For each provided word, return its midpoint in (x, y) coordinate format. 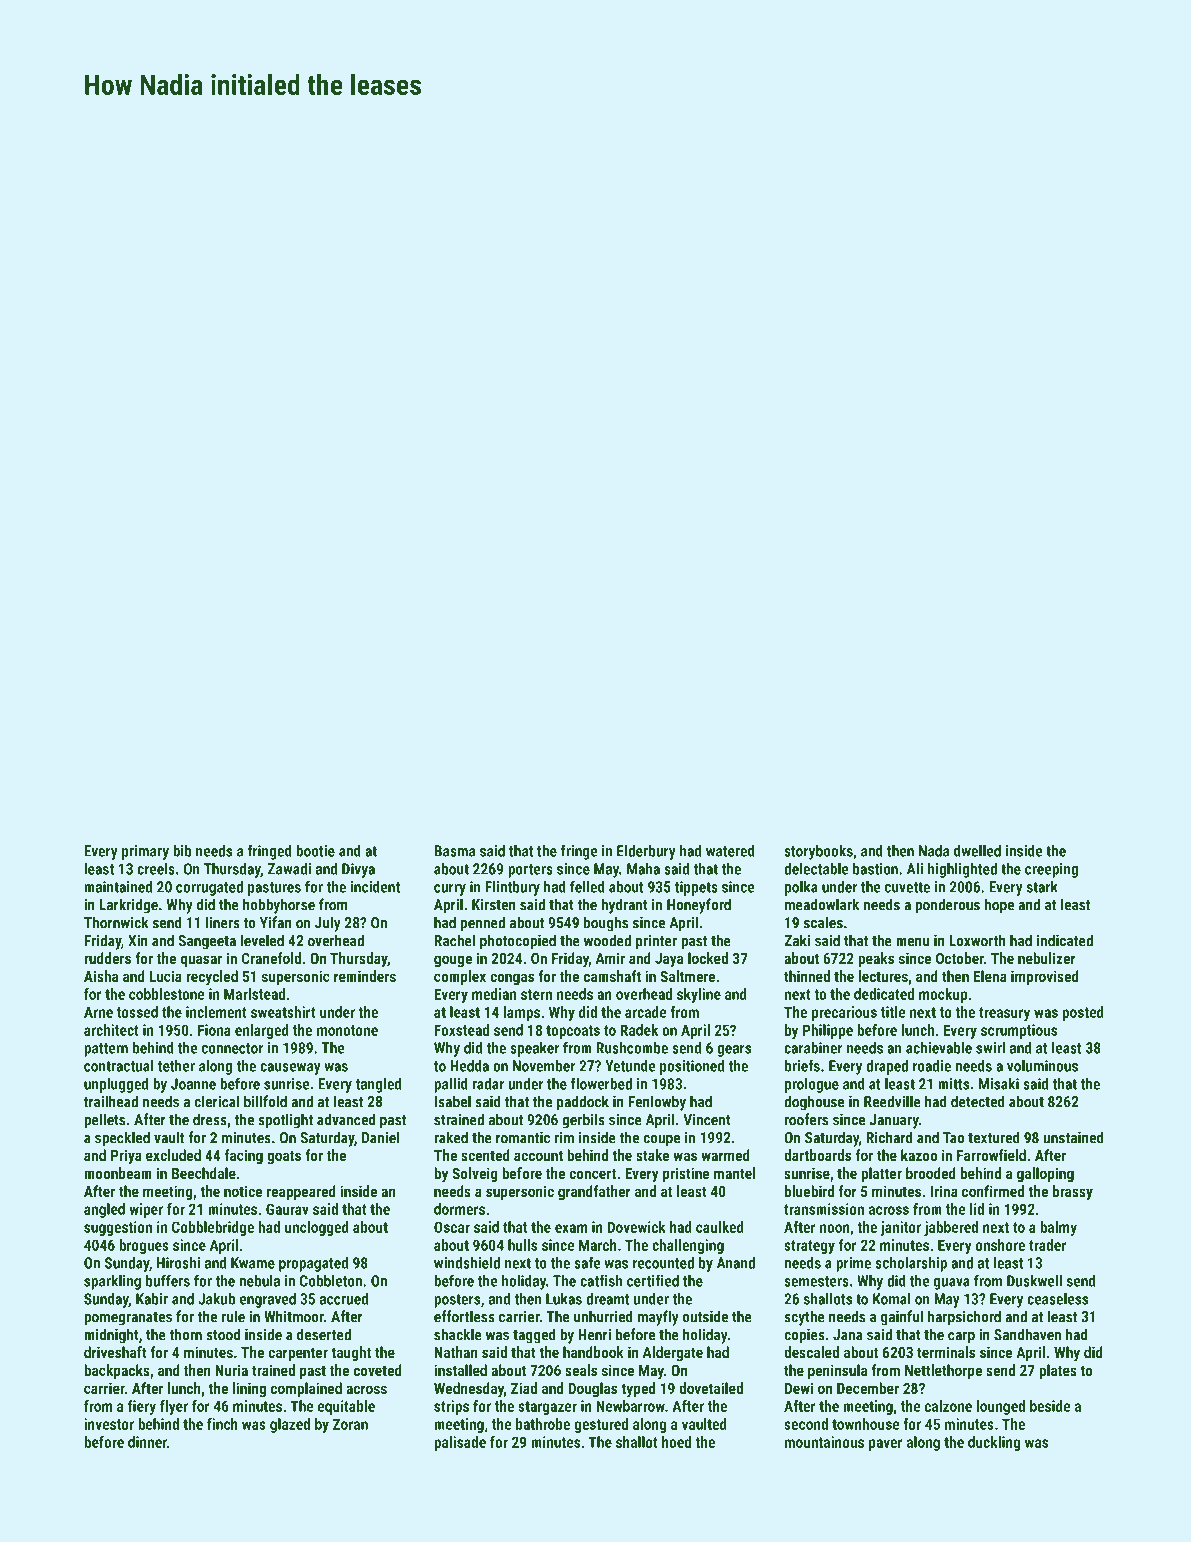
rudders (107, 958)
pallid (451, 1085)
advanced (346, 1119)
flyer (174, 1407)
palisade (460, 1443)
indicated (1065, 940)
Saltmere (688, 976)
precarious (844, 1013)
